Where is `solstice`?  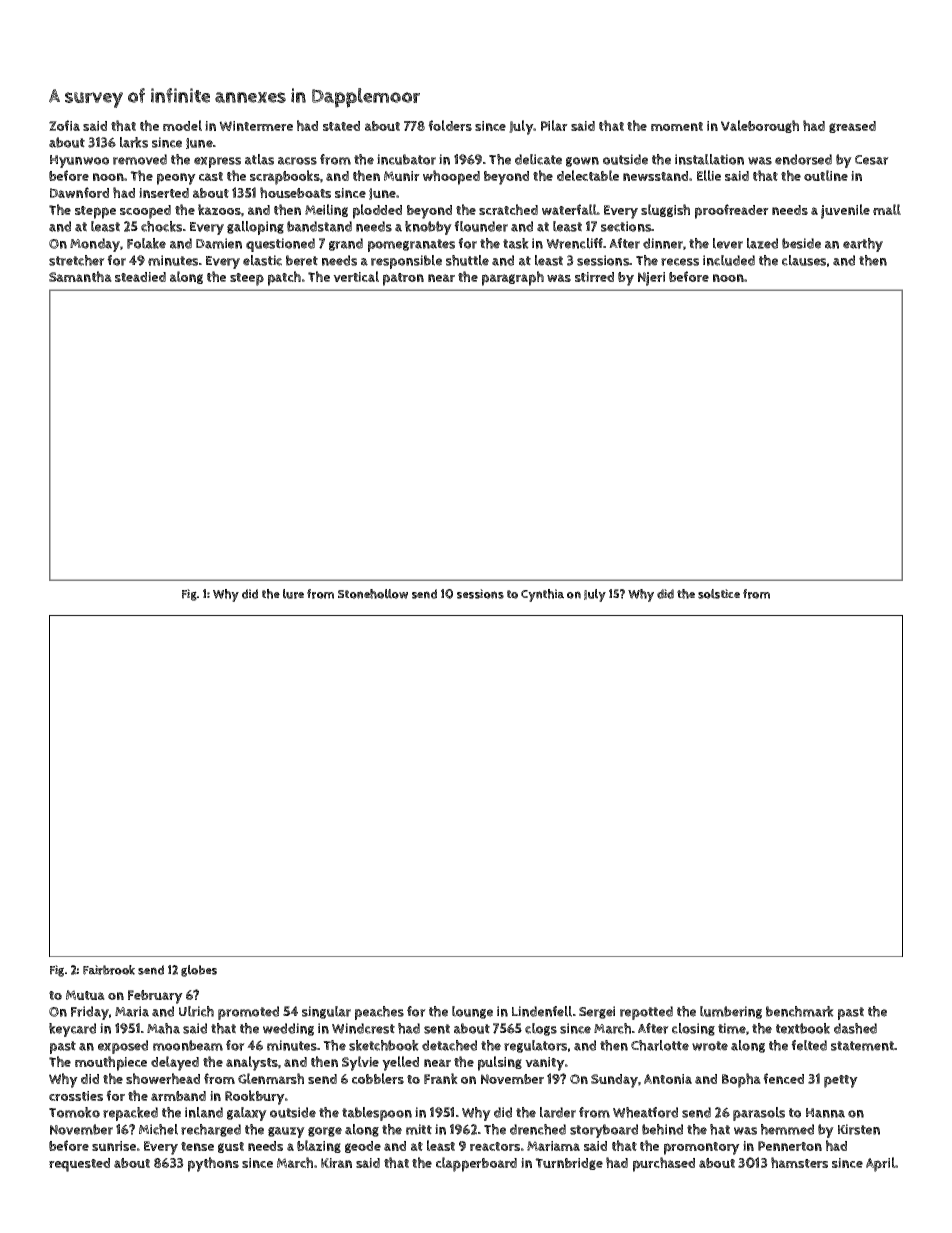
solstice is located at coordinates (719, 594).
